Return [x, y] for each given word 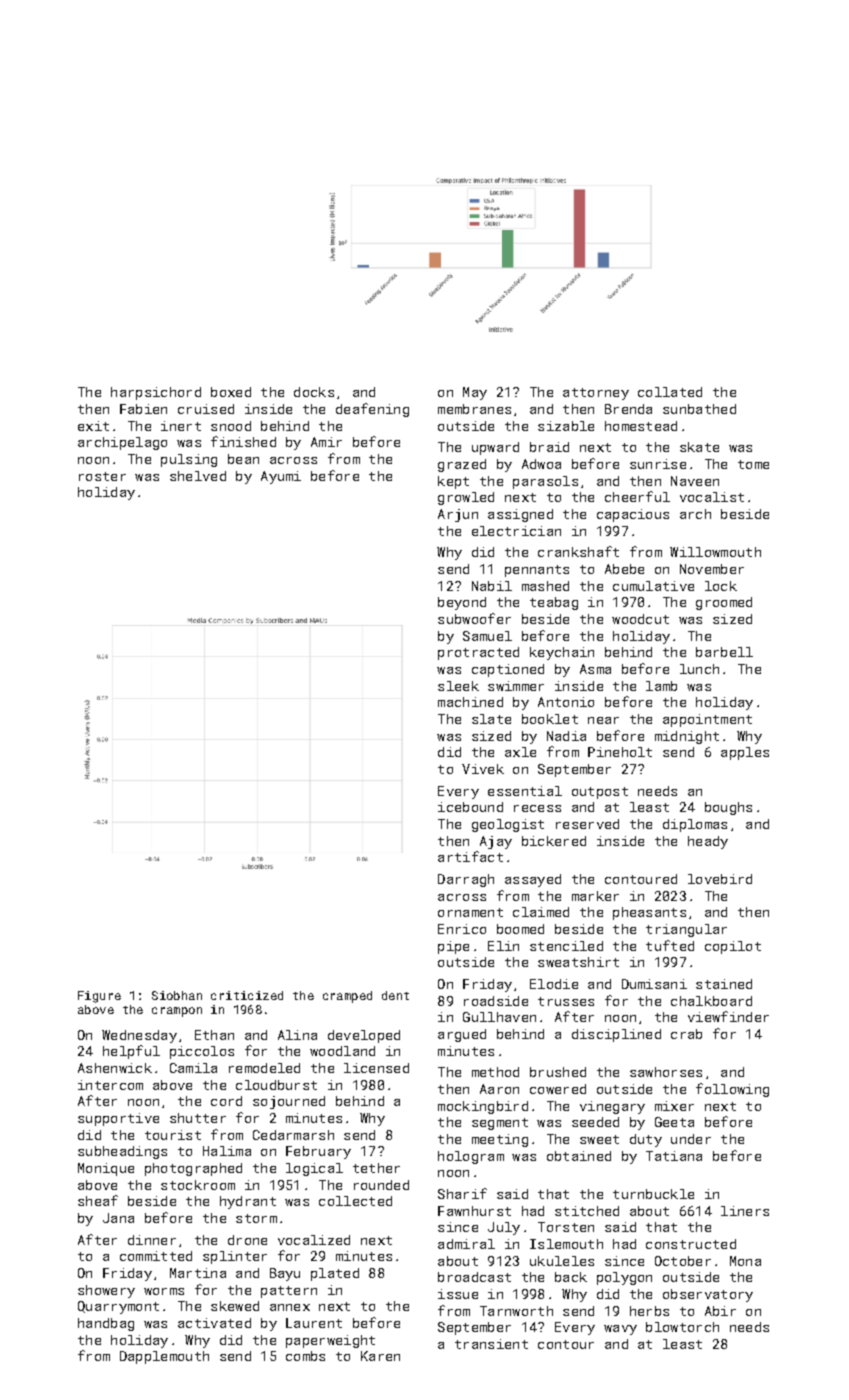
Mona [745, 1261]
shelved [198, 476]
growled [466, 498]
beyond [462, 603]
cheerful [637, 496]
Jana [118, 1218]
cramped [347, 997]
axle [520, 752]
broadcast [474, 1277]
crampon [177, 1012]
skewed [235, 1306]
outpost [600, 793]
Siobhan [177, 995]
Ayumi [281, 477]
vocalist [712, 497]
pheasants [649, 913]
